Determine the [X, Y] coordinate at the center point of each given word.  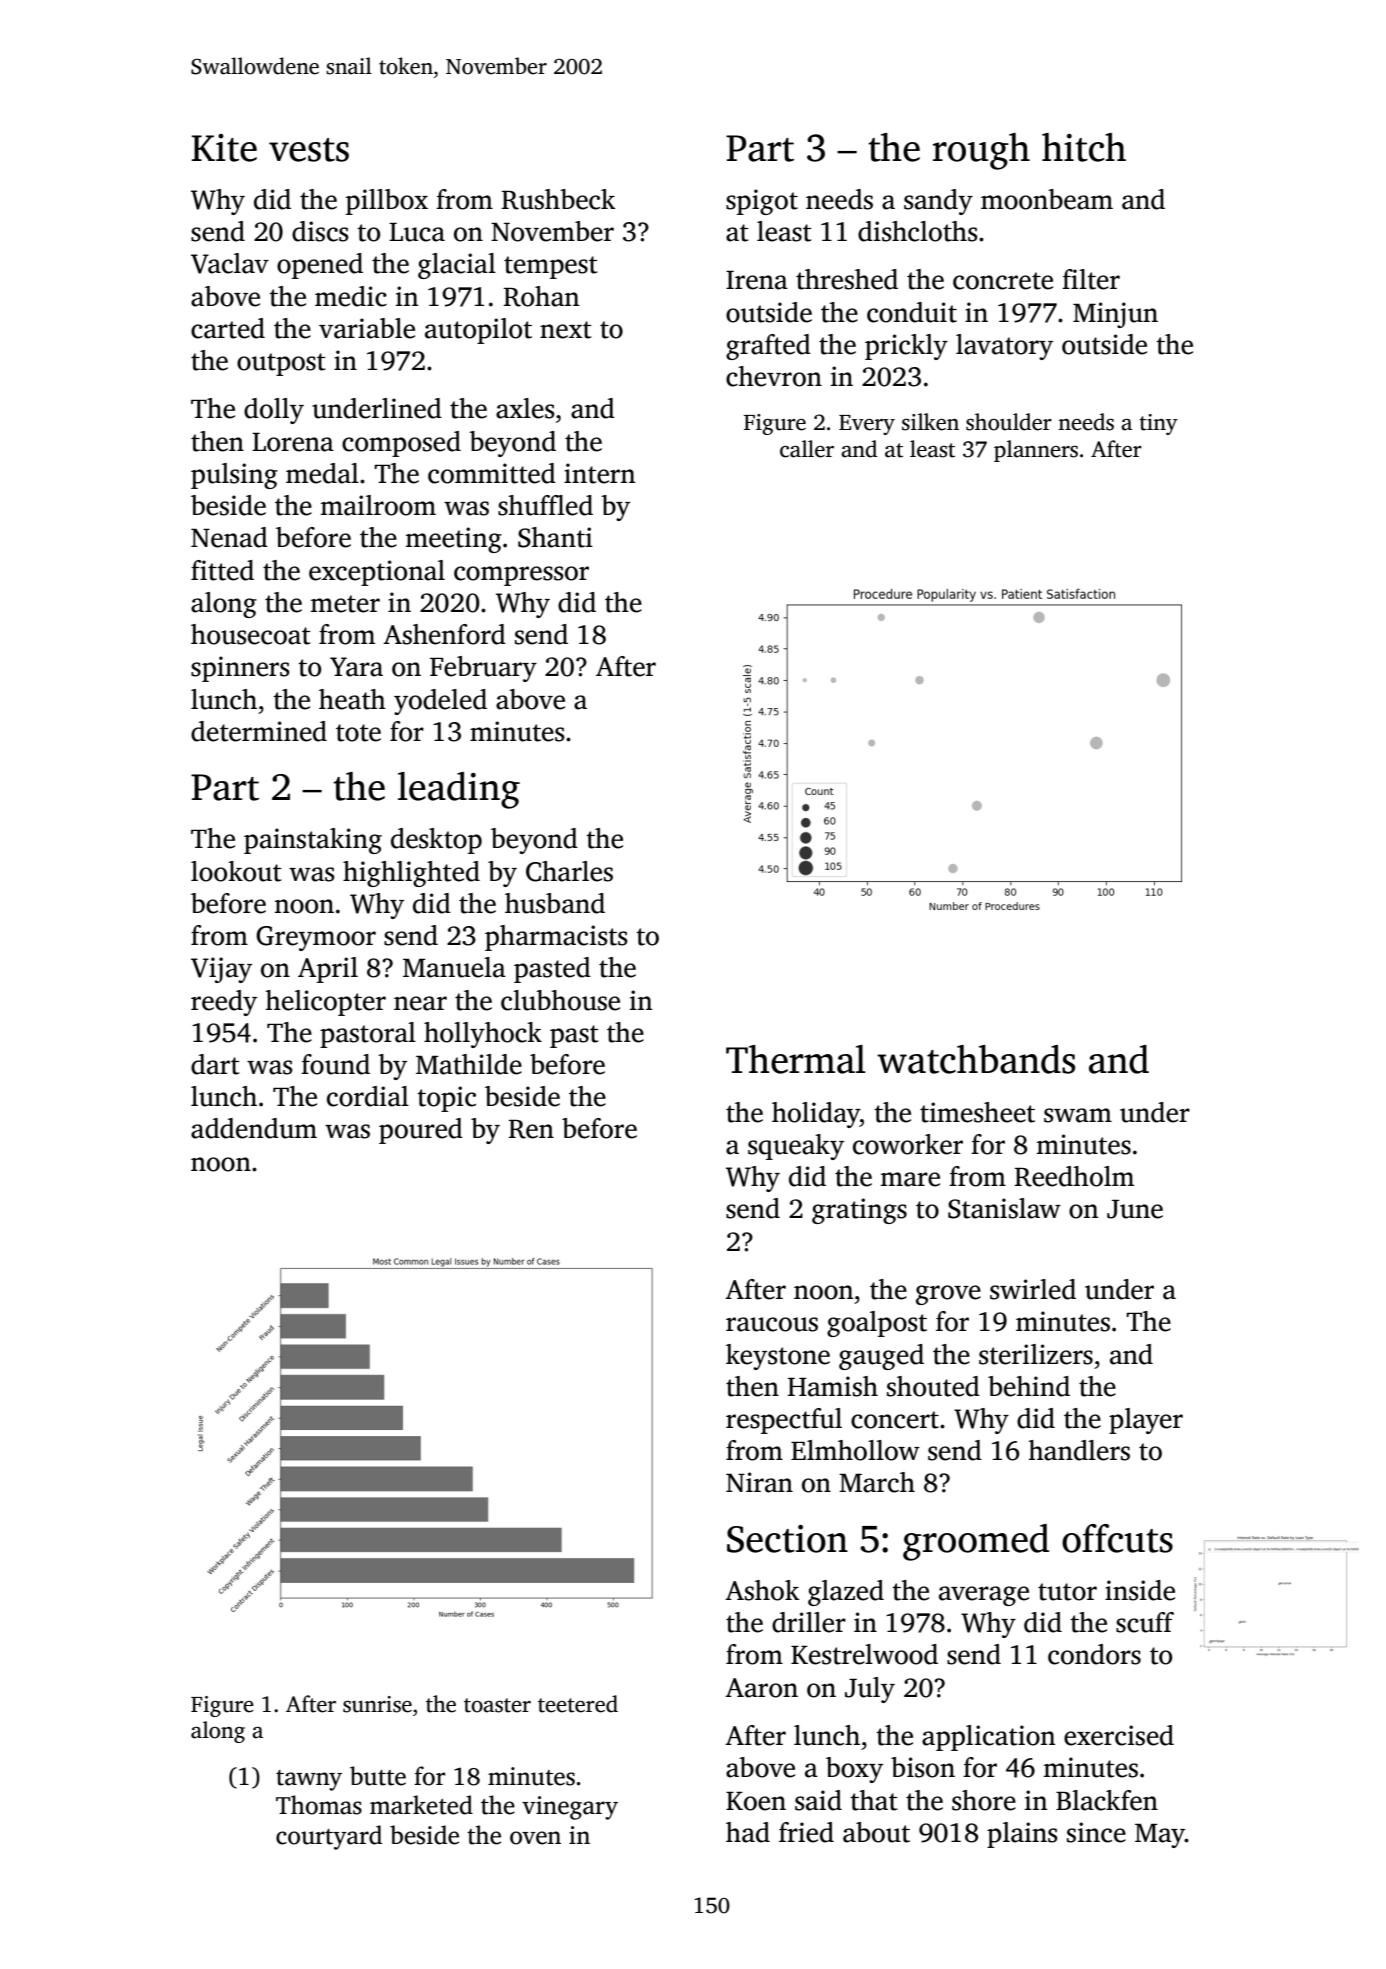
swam [1078, 1115]
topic [446, 1099]
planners [1036, 451]
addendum [254, 1128]
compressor [521, 576]
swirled [1033, 1289]
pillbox [387, 202]
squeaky [796, 1147]
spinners [240, 669]
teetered [578, 1704]
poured [421, 1131]
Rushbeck [559, 199]
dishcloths [918, 231]
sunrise [377, 1704]
